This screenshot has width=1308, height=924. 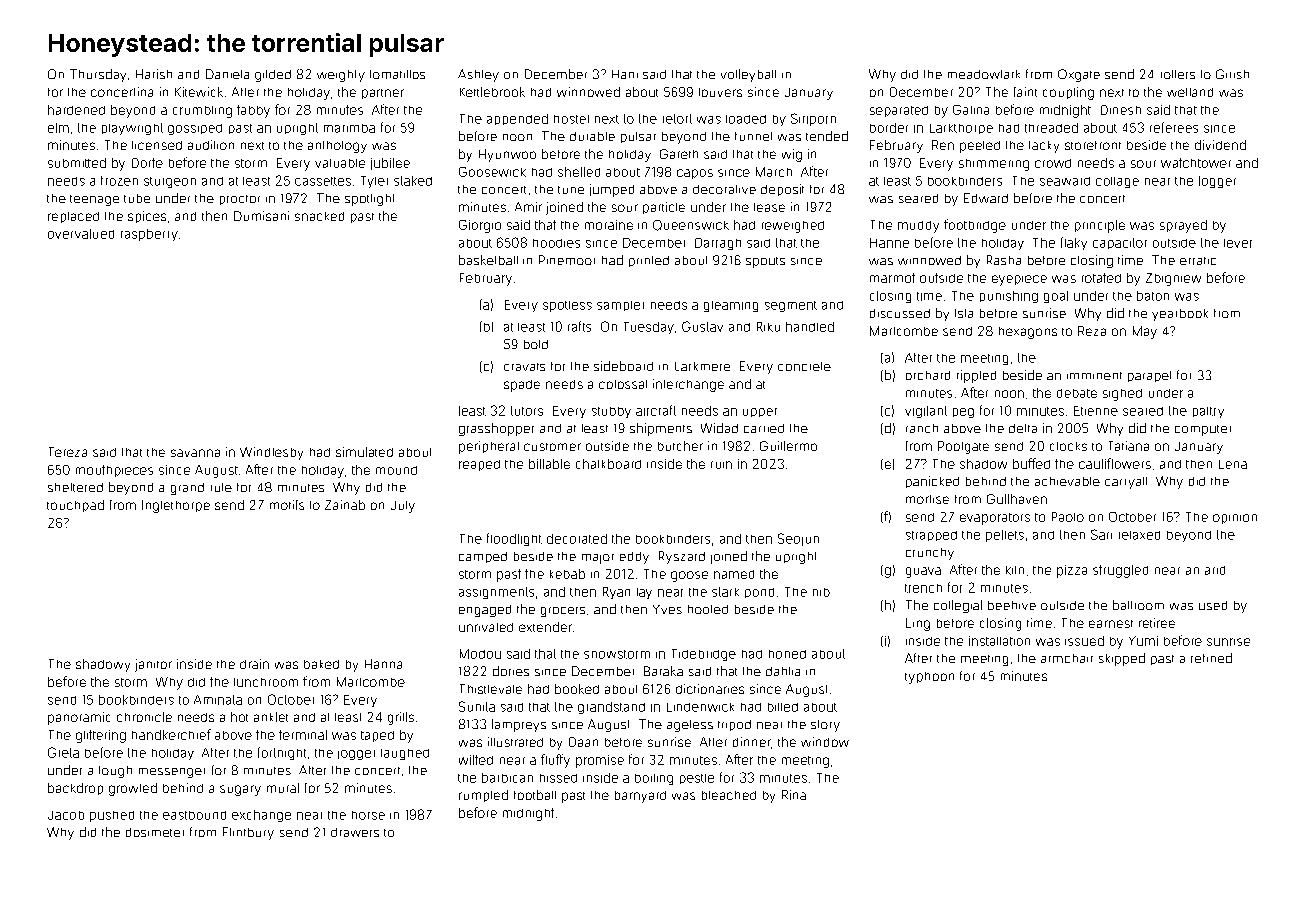 What do you see at coordinates (403, 507) in the screenshot?
I see `July` at bounding box center [403, 507].
